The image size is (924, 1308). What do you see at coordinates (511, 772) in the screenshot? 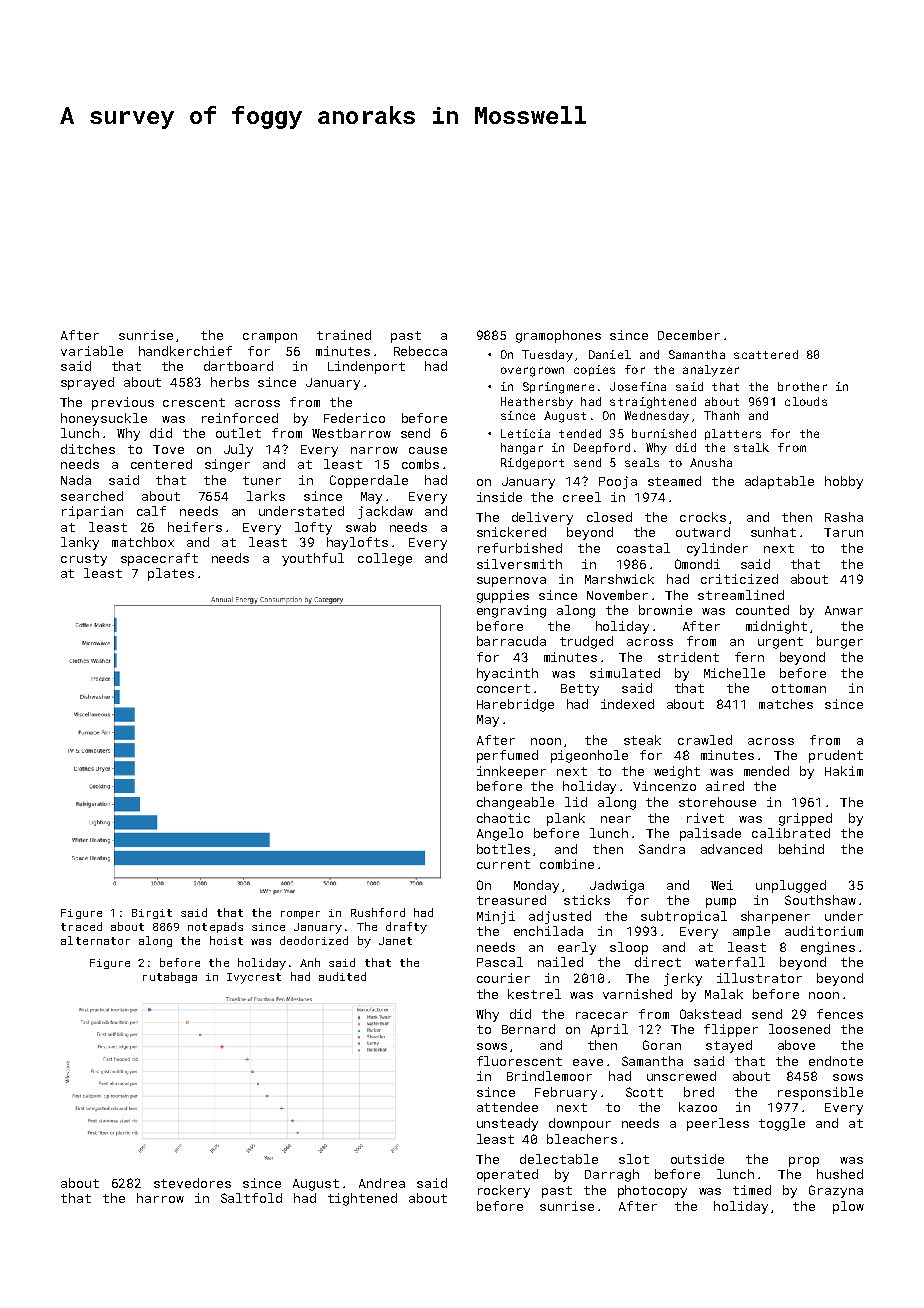
I see `innkeeper` at bounding box center [511, 772].
